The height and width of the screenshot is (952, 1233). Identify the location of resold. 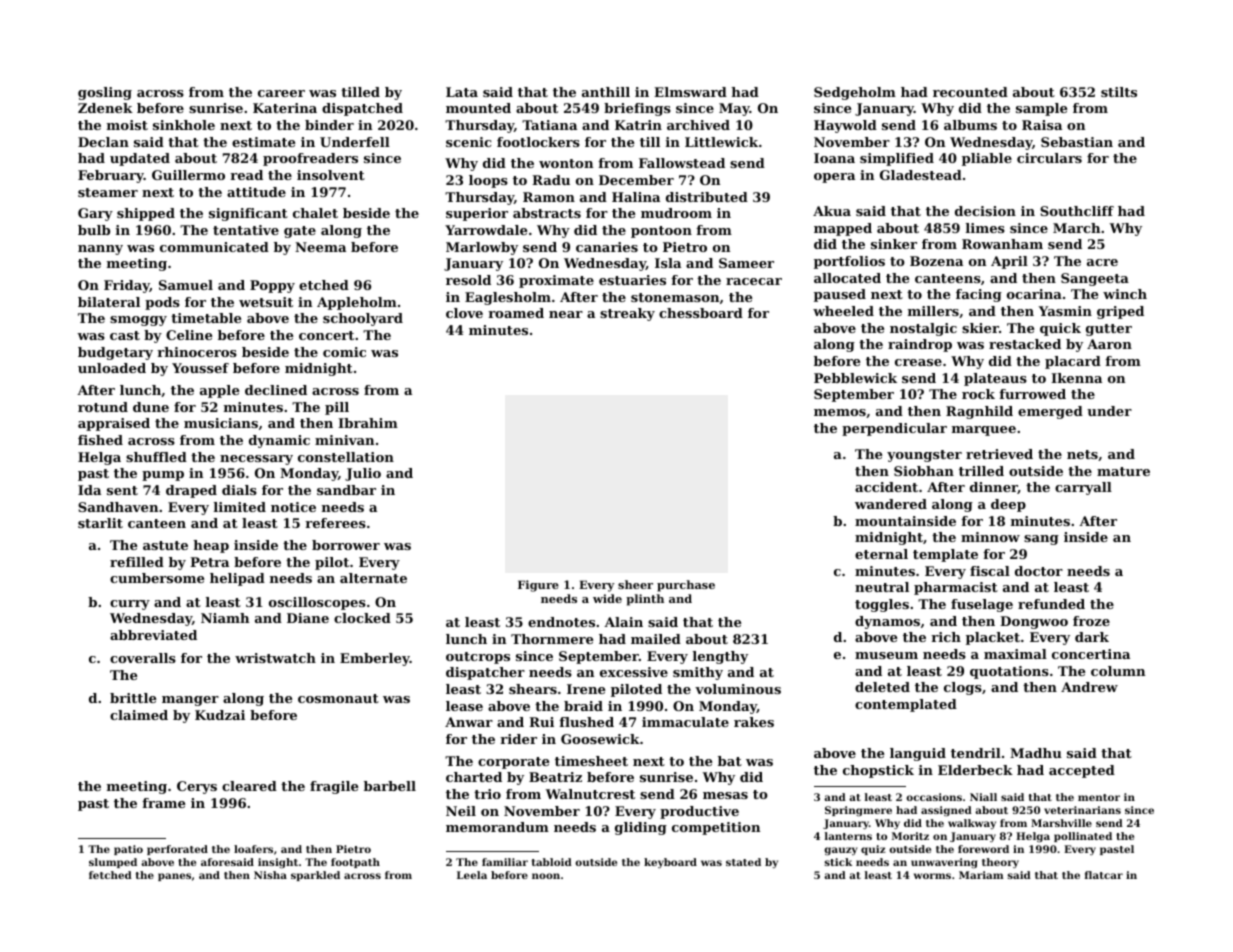
(468, 280).
